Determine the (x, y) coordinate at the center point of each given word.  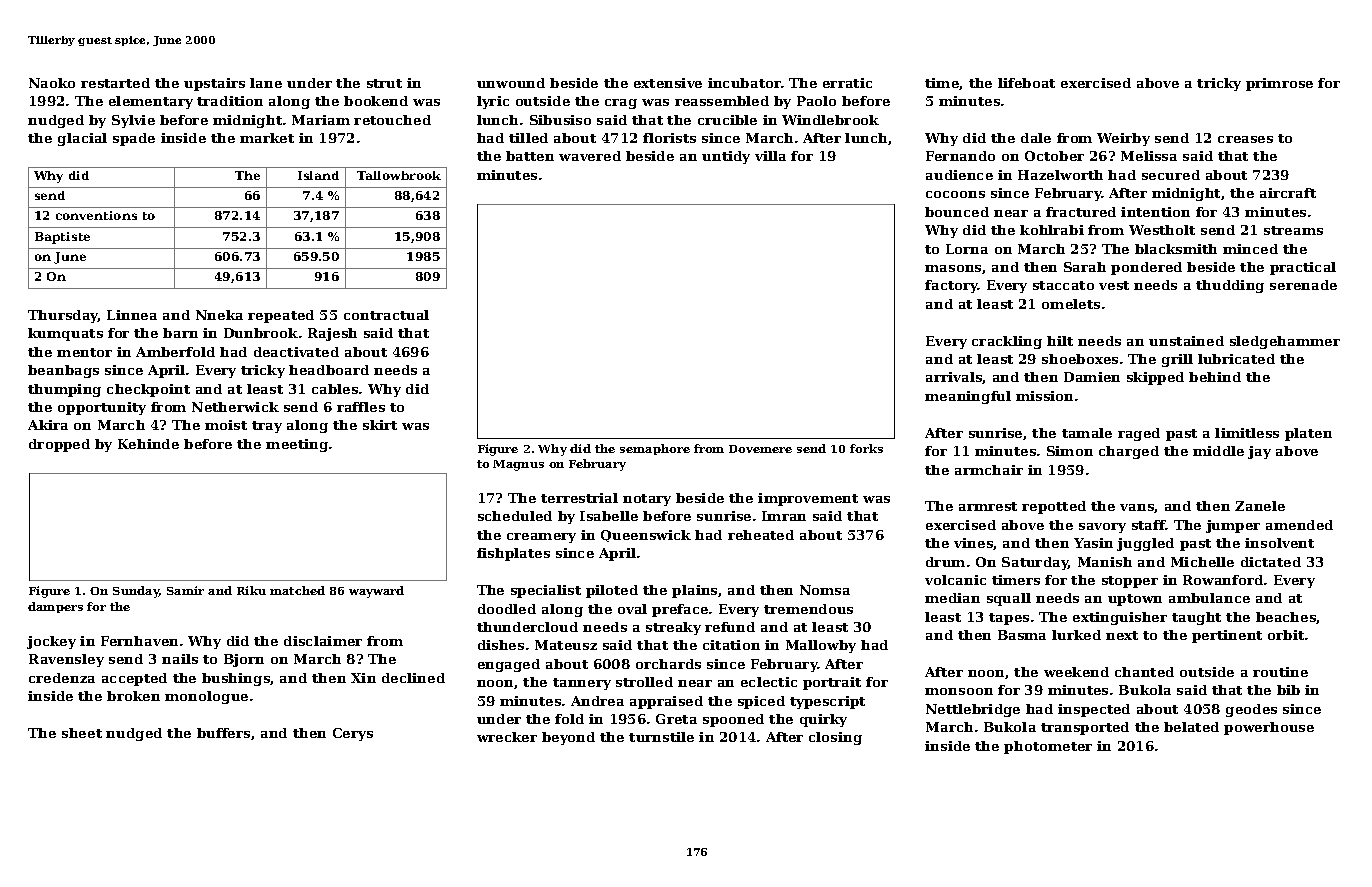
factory (951, 286)
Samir (185, 590)
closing (835, 738)
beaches (1286, 618)
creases (1245, 139)
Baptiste (62, 238)
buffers (223, 733)
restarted (115, 83)
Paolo (816, 101)
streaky (673, 628)
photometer (1048, 747)
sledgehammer (1285, 342)
